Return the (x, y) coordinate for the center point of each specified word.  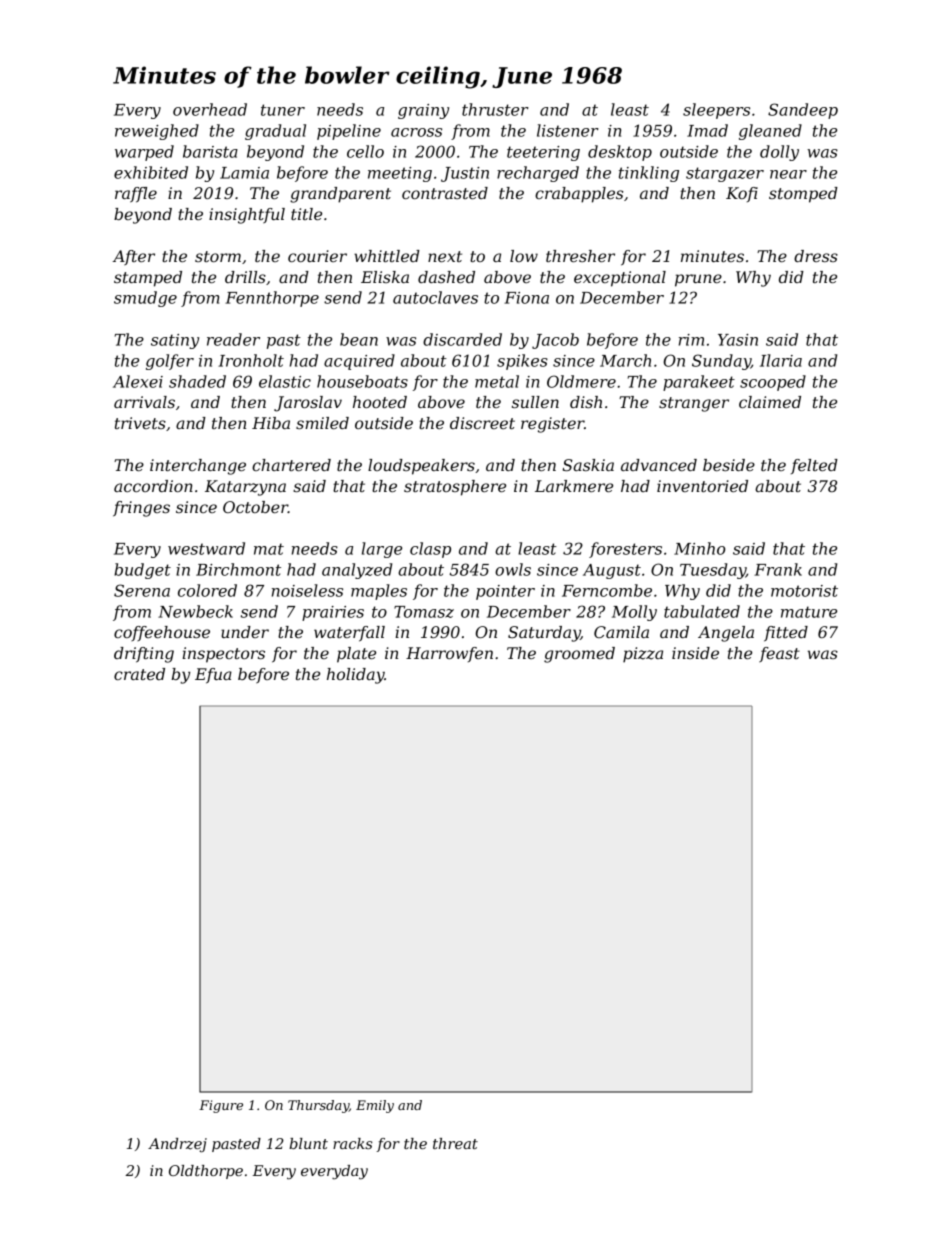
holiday (356, 676)
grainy (423, 111)
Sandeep (803, 111)
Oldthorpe (206, 1172)
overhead (210, 109)
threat (455, 1143)
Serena (142, 590)
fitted (786, 634)
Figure (221, 1106)
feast (779, 654)
